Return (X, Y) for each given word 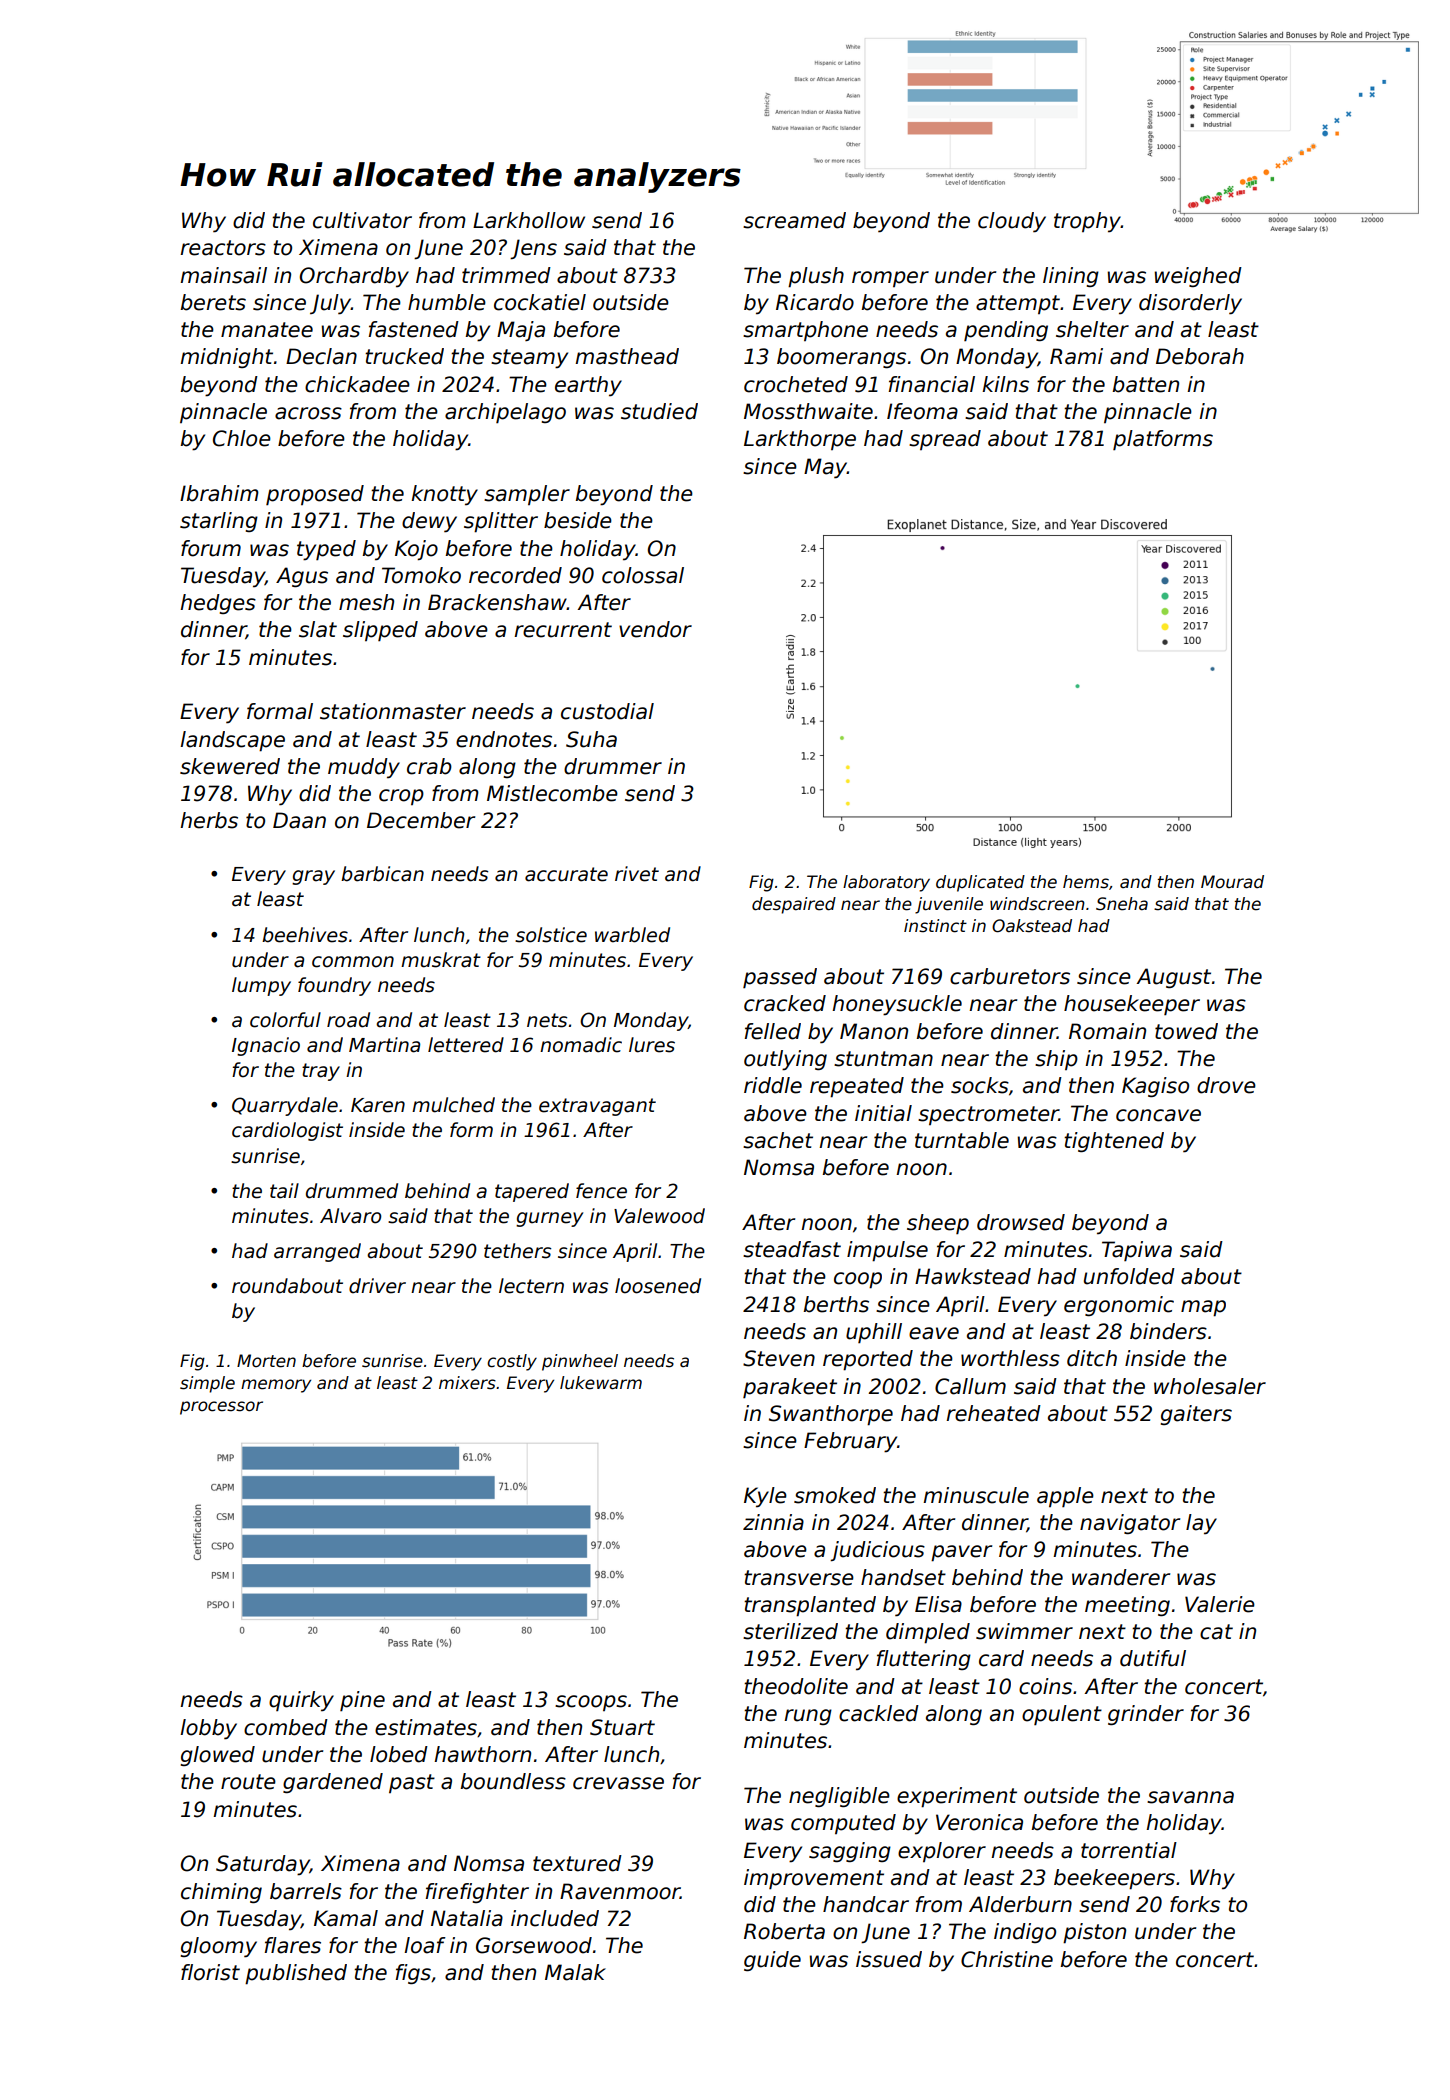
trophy (1087, 222)
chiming (221, 1893)
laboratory (886, 883)
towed (1186, 1031)
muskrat (441, 960)
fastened (414, 329)
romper (890, 279)
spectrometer (988, 1115)
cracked (785, 1003)
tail (284, 1191)
